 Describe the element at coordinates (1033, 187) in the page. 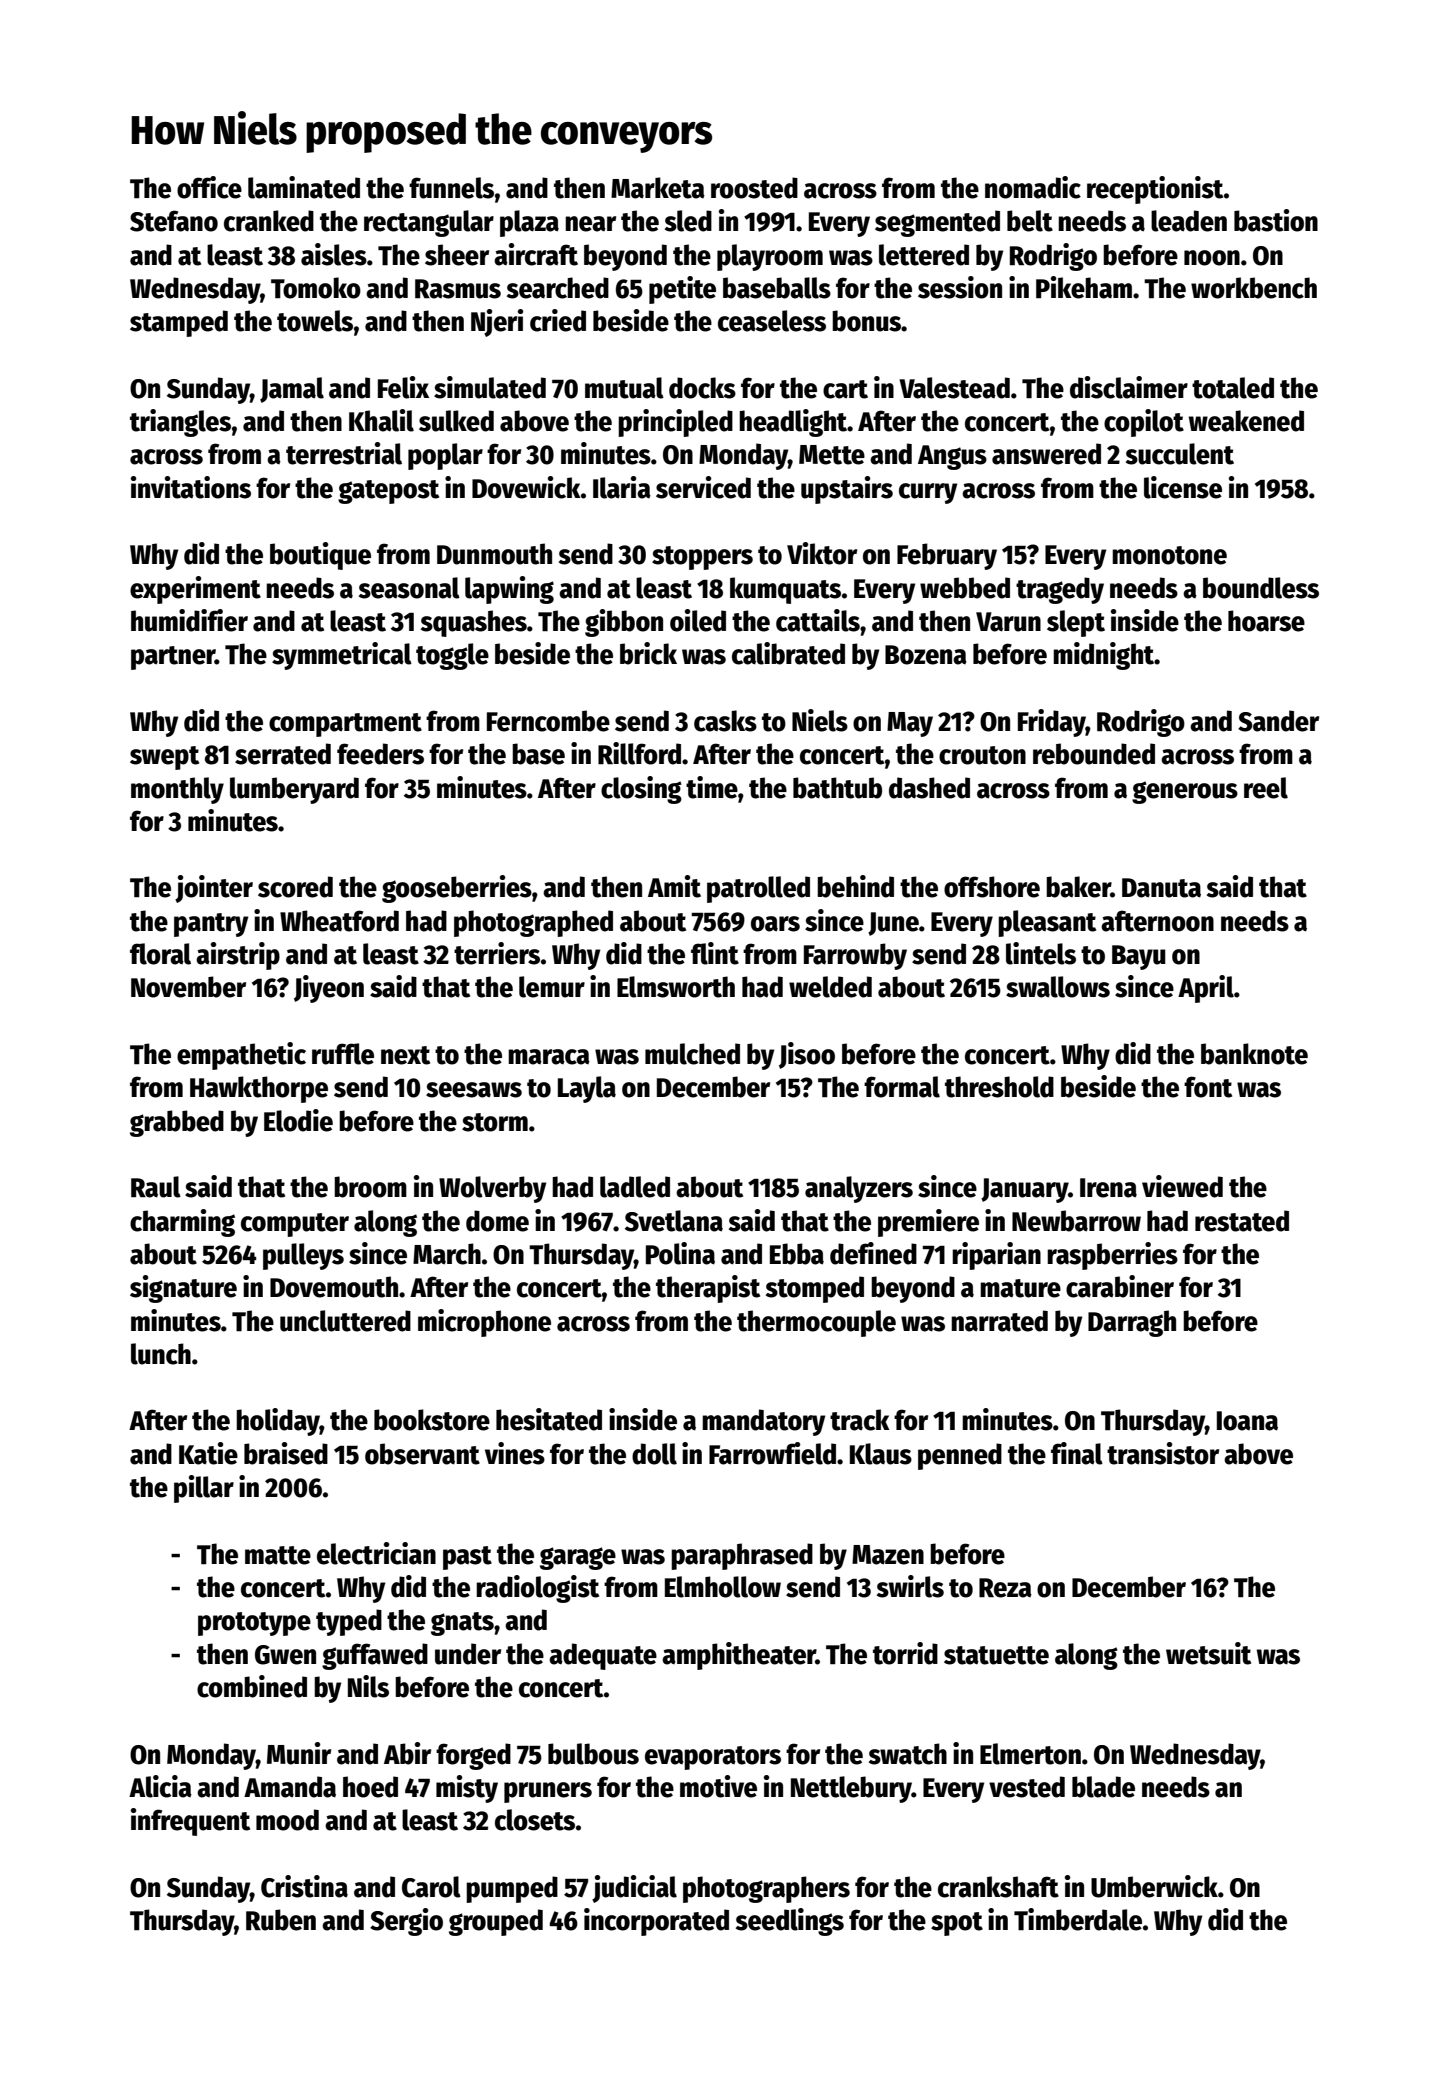

I see `nomadic` at that location.
